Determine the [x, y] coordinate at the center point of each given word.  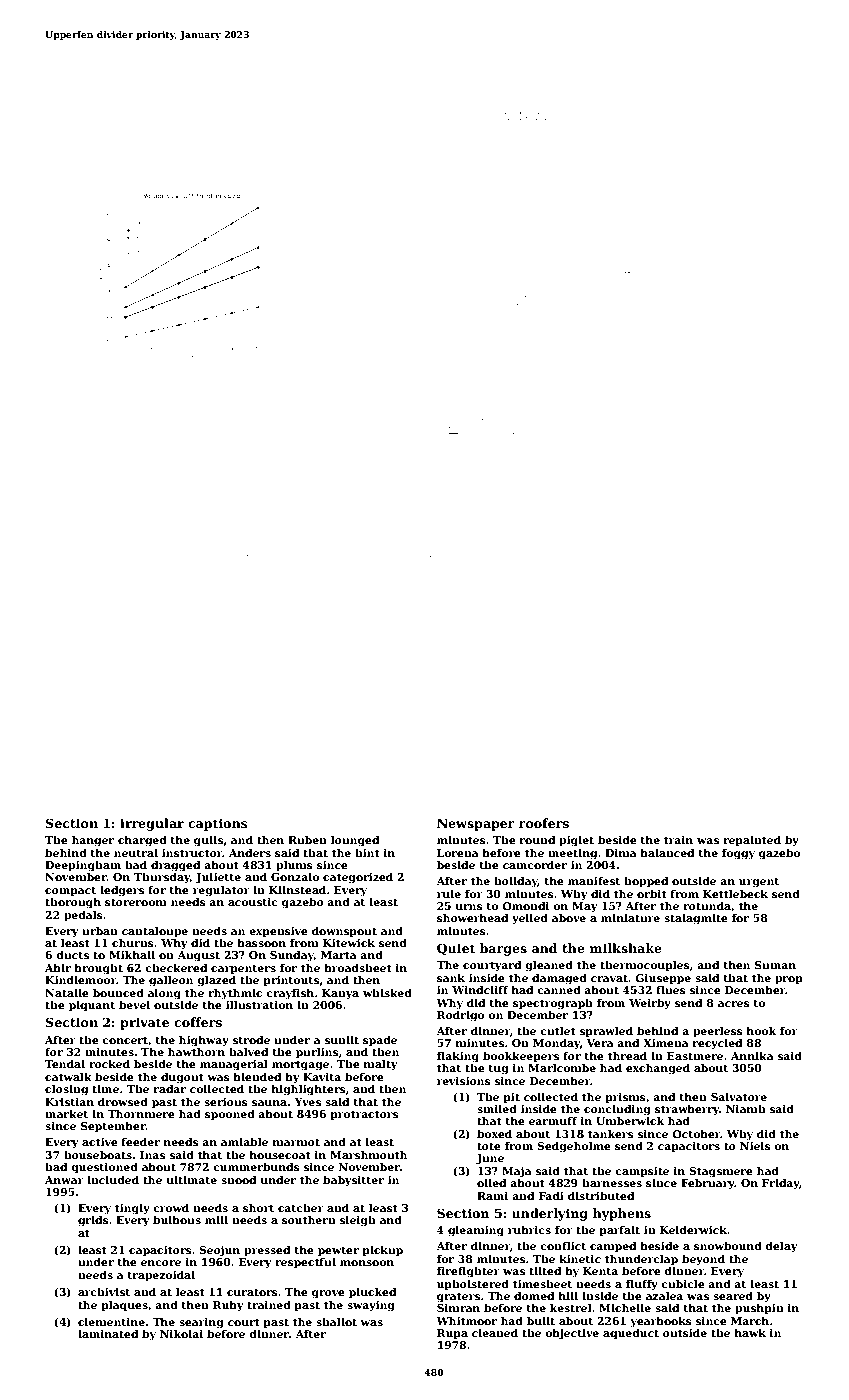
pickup [382, 1250]
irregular [152, 824]
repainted [752, 840]
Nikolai [181, 1333]
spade [380, 1040]
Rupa [452, 1334]
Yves [307, 1102]
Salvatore [739, 1096]
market [66, 1113]
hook [761, 1030]
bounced [118, 992]
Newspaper [476, 824]
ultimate [191, 1179]
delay [781, 1247]
